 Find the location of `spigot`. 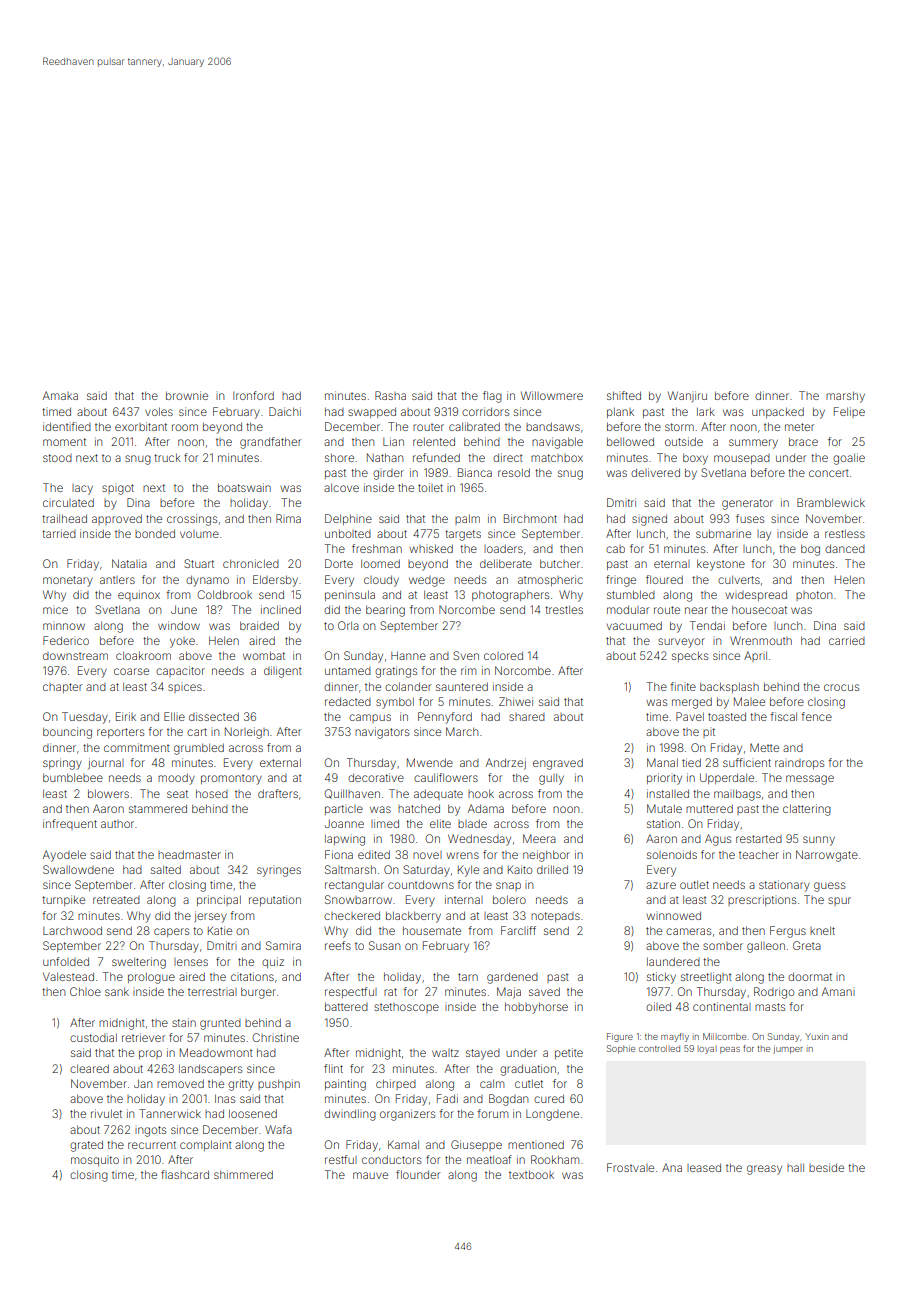

spigot is located at coordinates (118, 489).
